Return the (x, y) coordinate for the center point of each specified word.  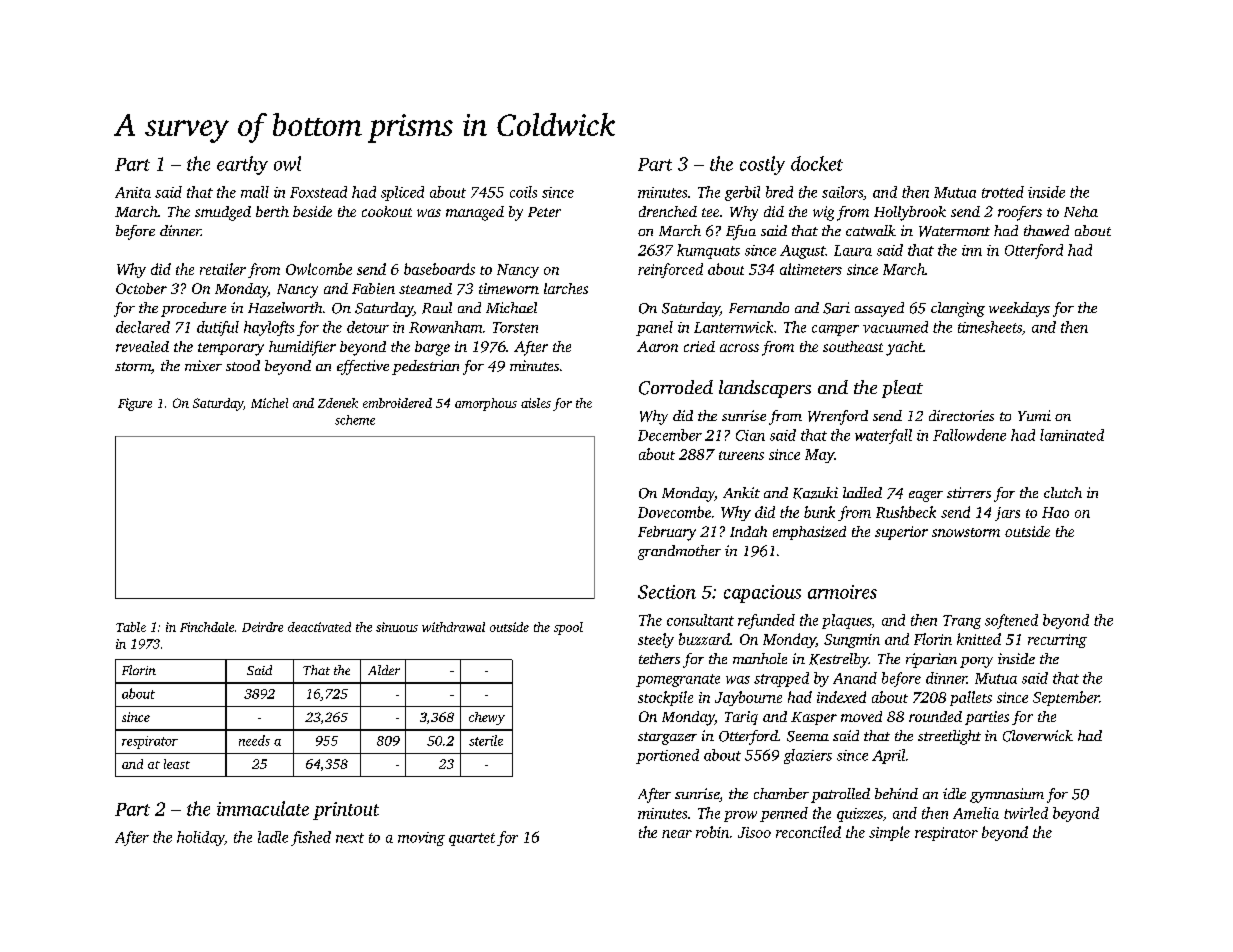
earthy (242, 165)
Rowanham (445, 327)
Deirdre (262, 627)
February (667, 533)
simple (889, 833)
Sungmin (852, 641)
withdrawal (453, 627)
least (177, 764)
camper (835, 330)
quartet (472, 839)
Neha (1081, 211)
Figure (135, 404)
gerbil (742, 193)
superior (901, 533)
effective (363, 367)
